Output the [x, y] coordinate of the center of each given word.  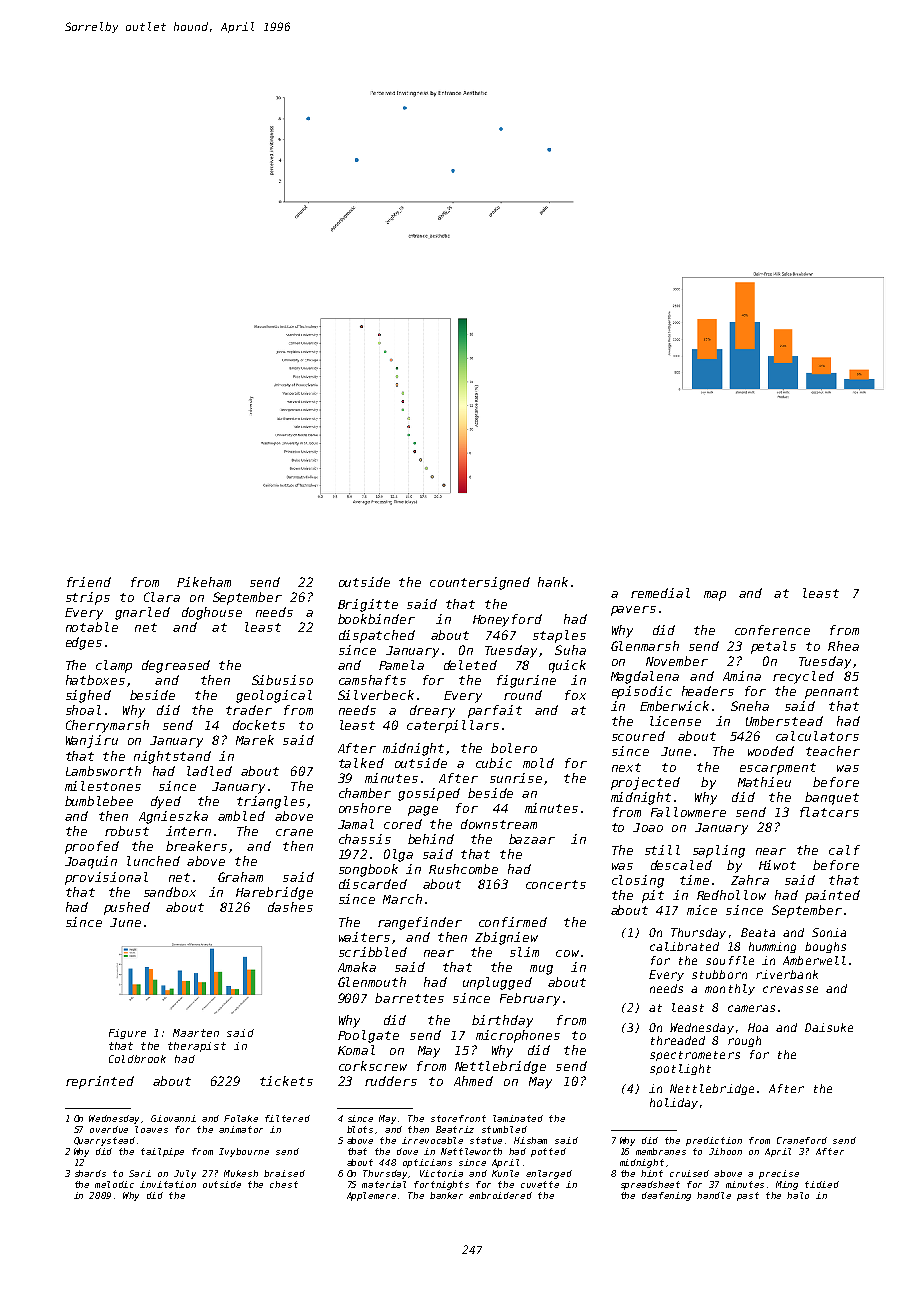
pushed [127, 908]
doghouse [212, 613]
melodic [114, 1184]
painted [832, 896]
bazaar [532, 839]
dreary [432, 711]
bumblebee [99, 801]
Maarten [196, 1033]
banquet [832, 798]
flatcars [829, 812]
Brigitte [368, 605]
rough [744, 1041]
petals [773, 647]
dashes [290, 907]
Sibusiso [282, 680]
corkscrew [373, 1066]
